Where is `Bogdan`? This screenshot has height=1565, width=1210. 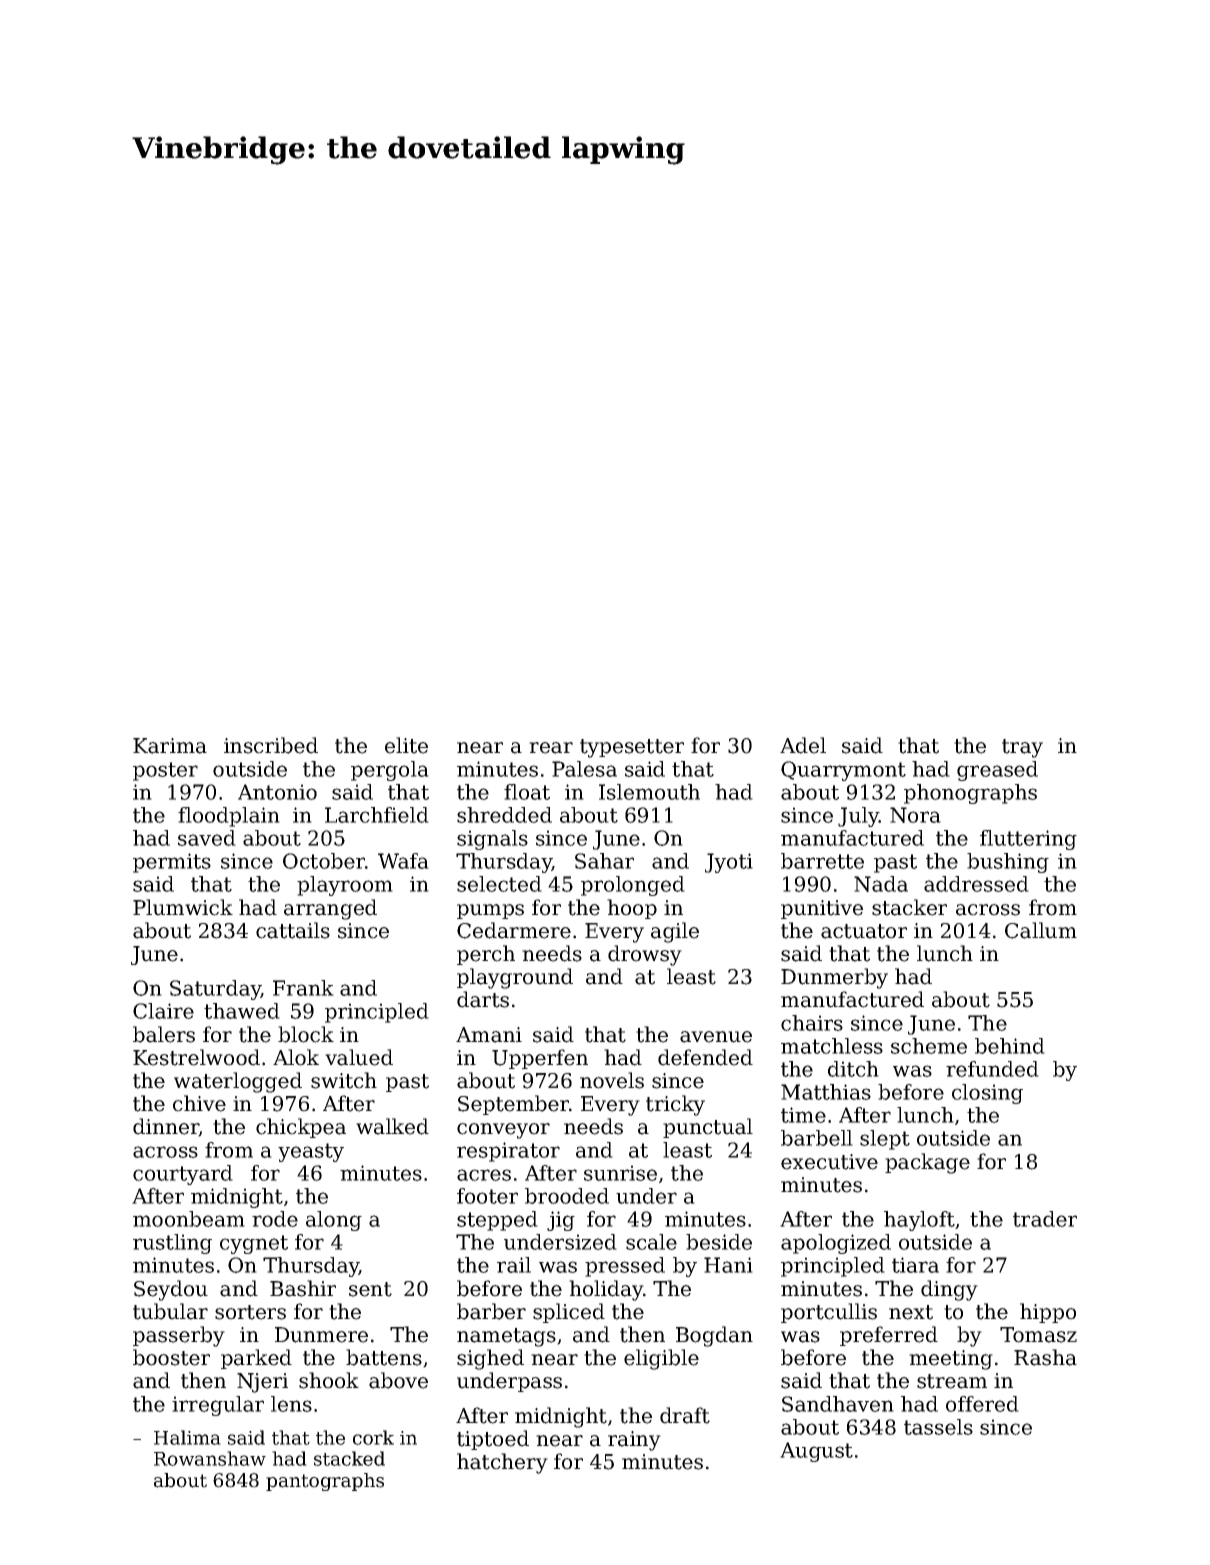
Bogdan is located at coordinates (714, 1336).
